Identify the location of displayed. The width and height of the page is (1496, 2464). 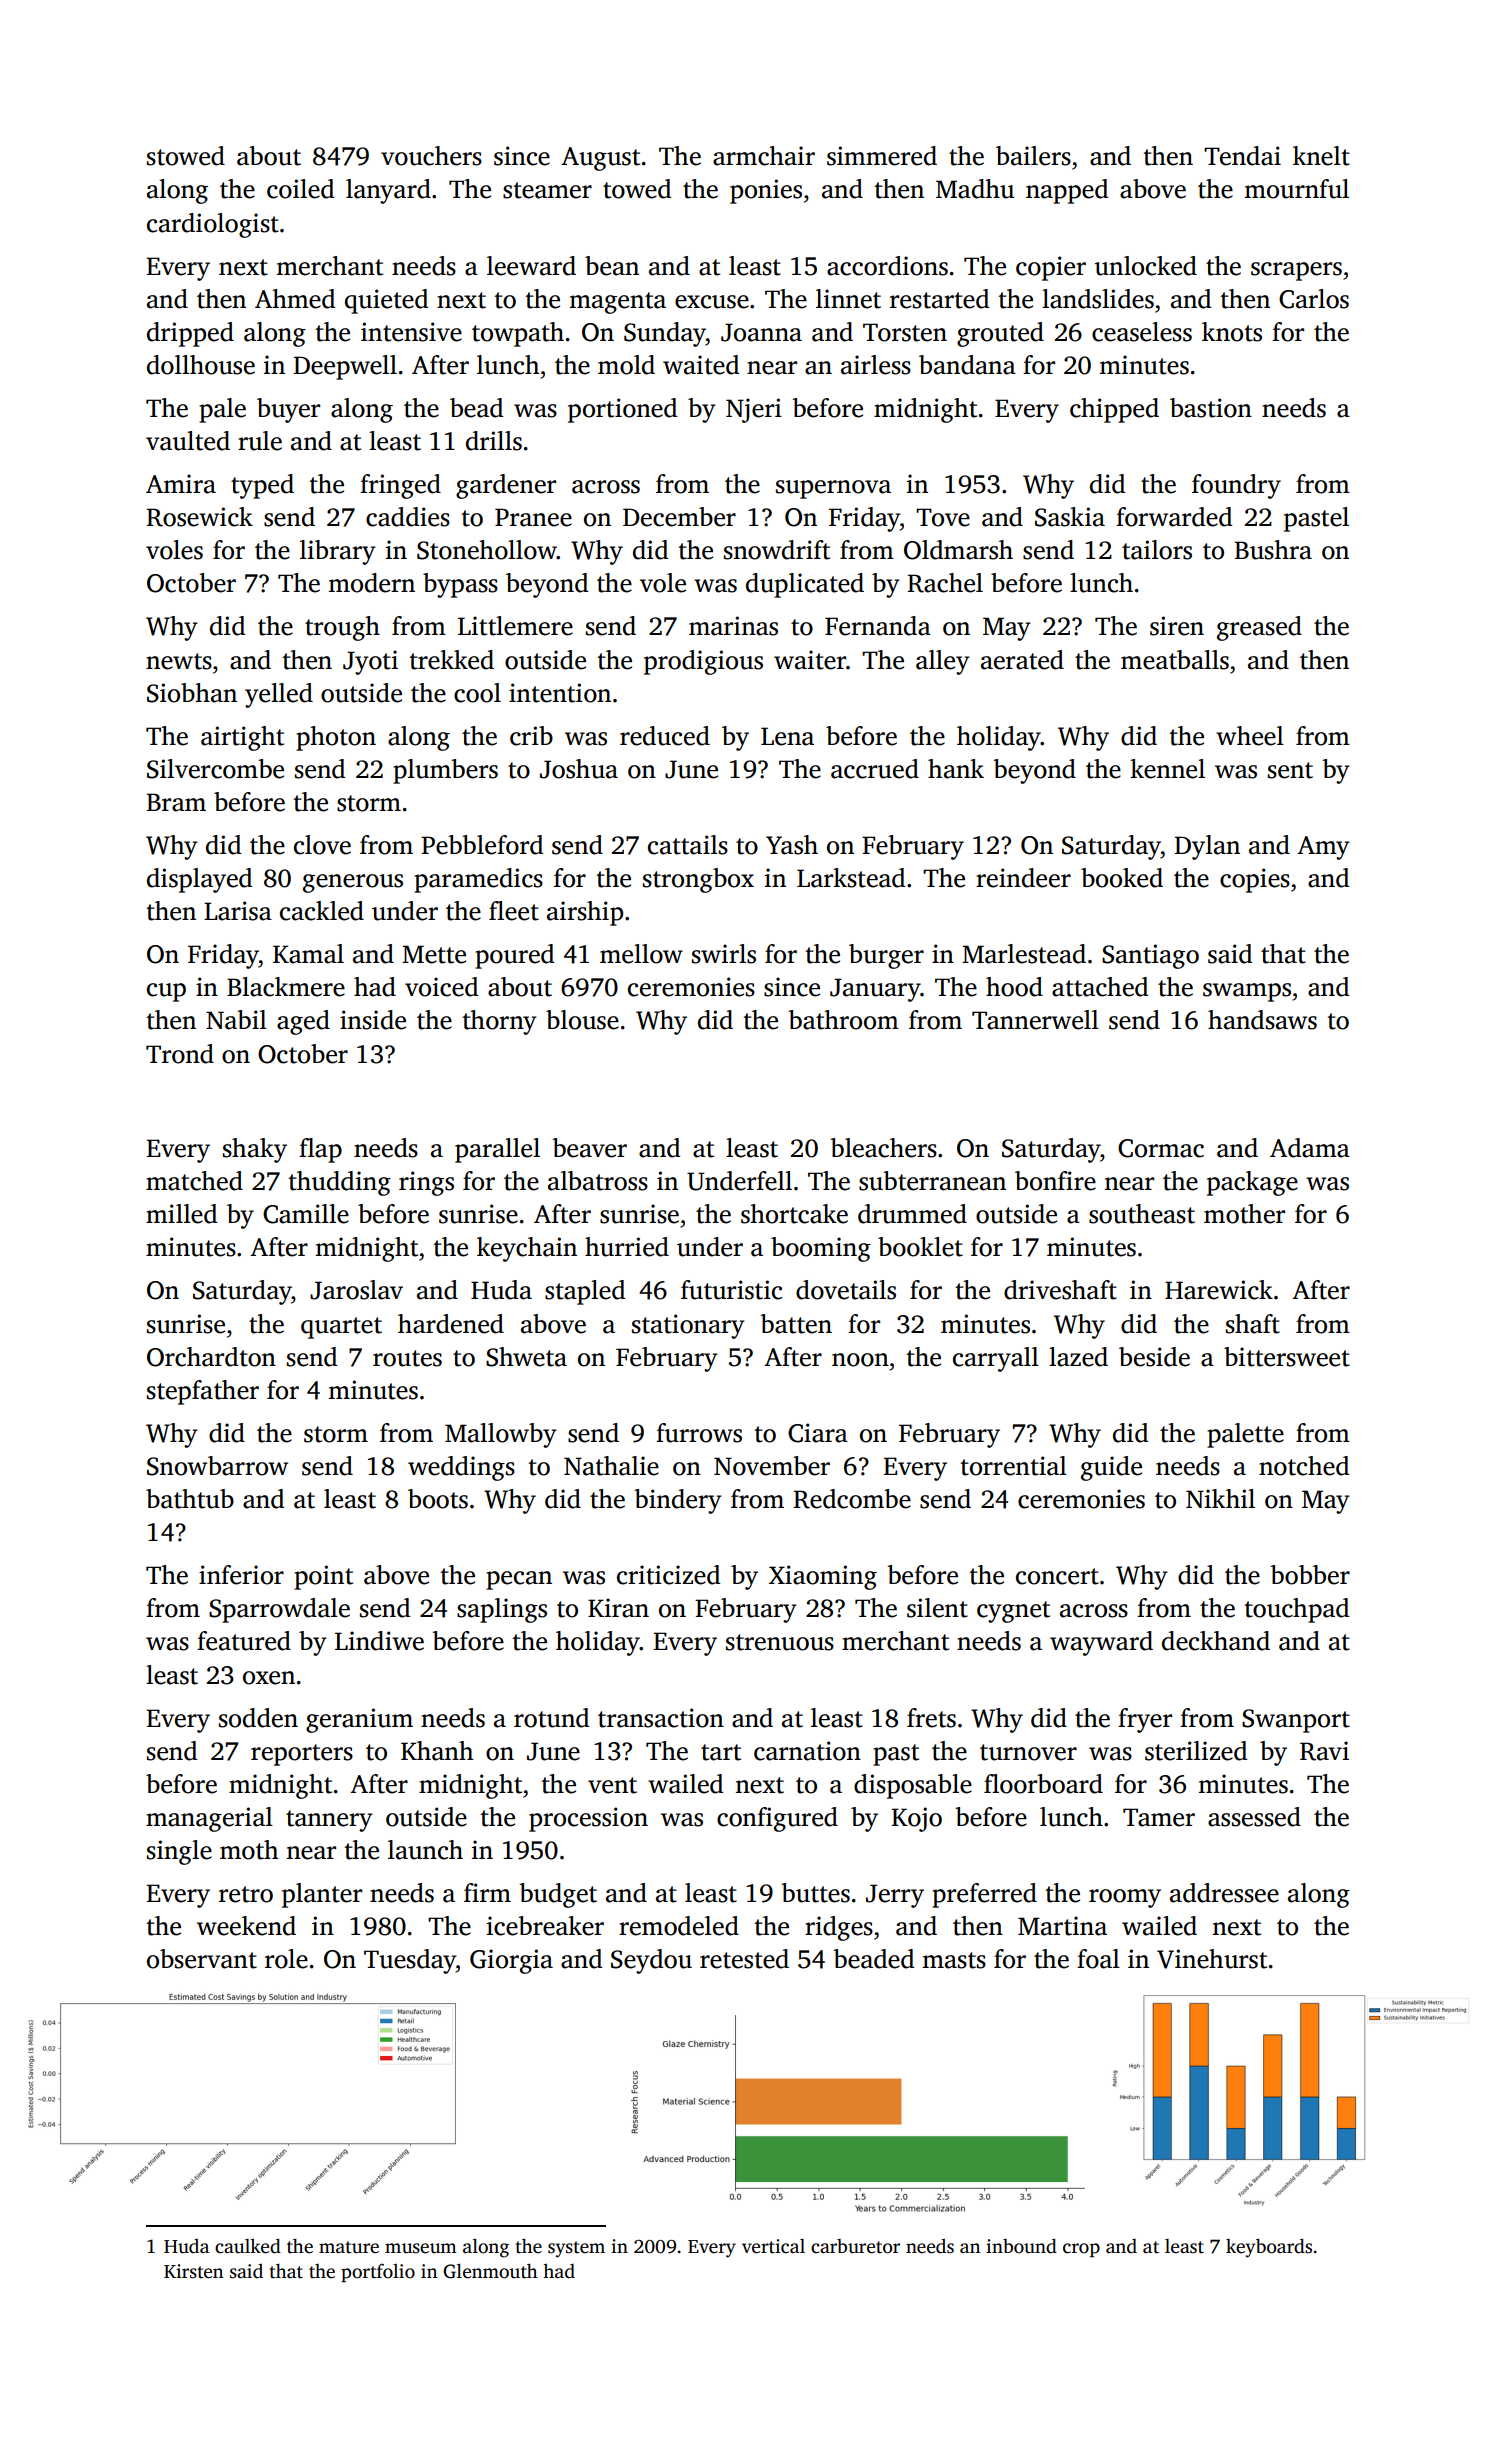
(199, 880).
